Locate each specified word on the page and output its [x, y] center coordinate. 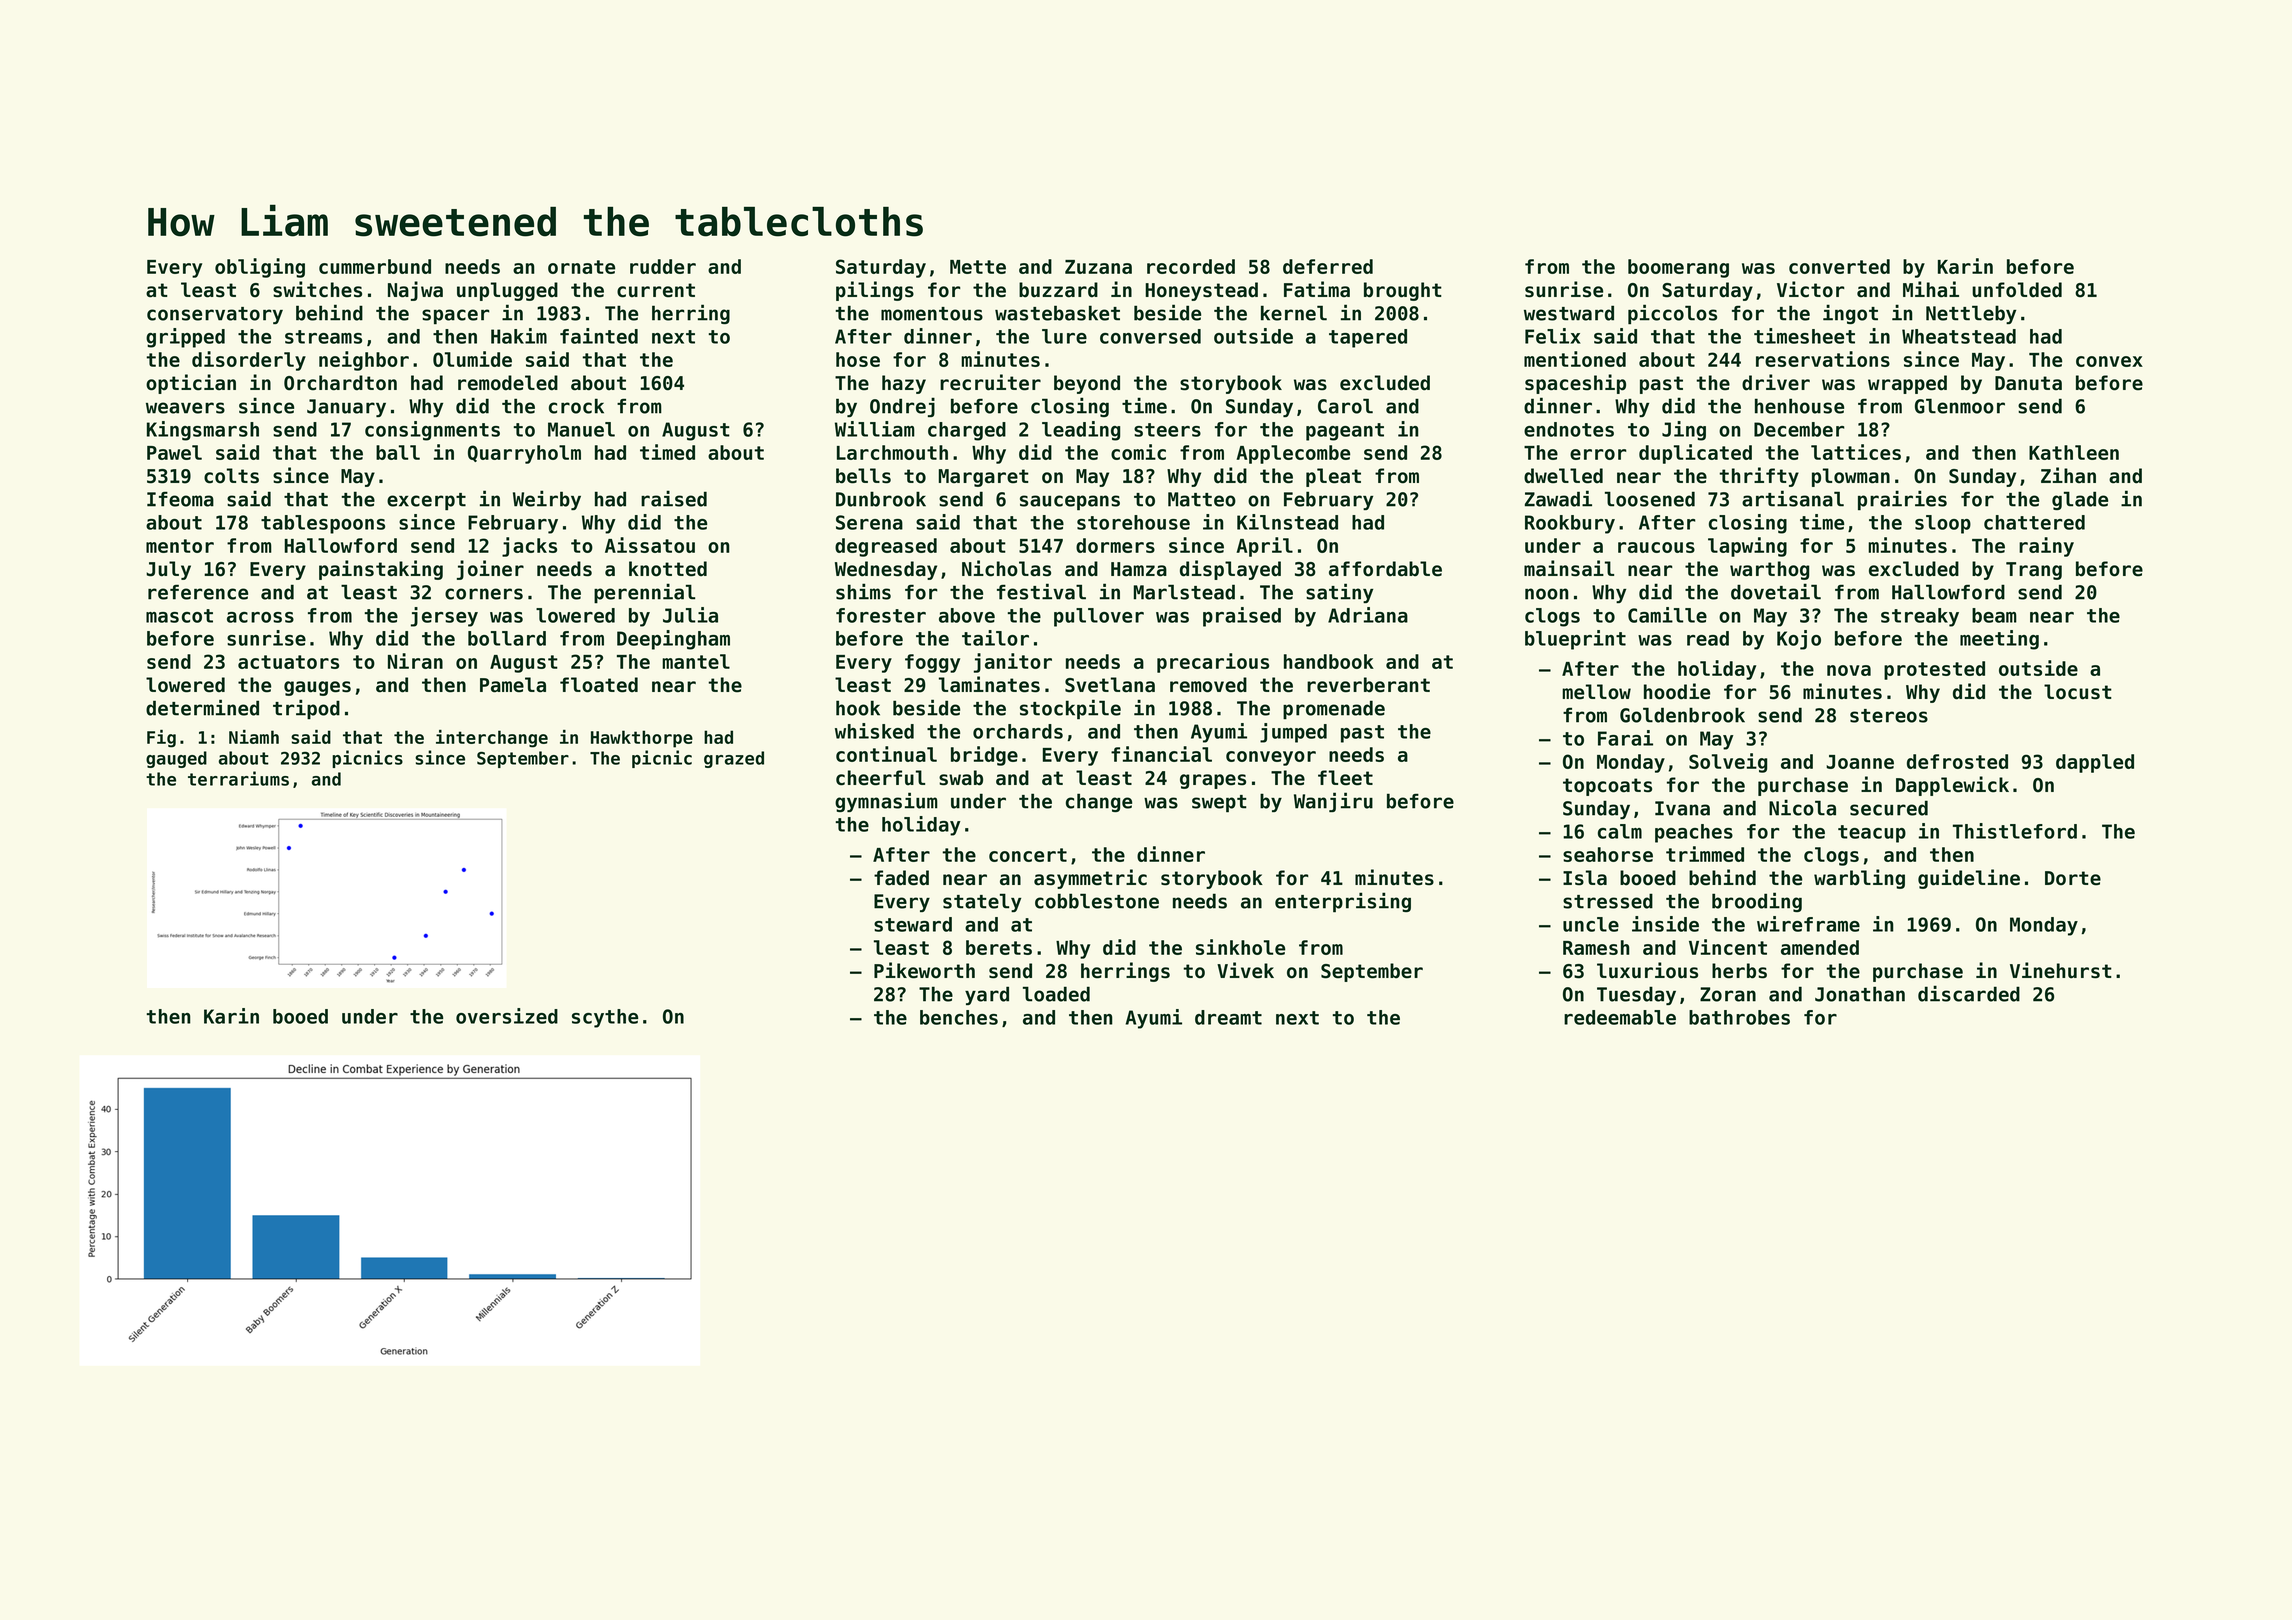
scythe [605, 1018]
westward [1569, 313]
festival [1041, 591]
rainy [2046, 547]
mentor [180, 546]
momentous [932, 314]
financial [1161, 754]
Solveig [1728, 763]
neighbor [364, 361]
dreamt [1228, 1017]
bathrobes [1739, 1017]
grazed [734, 759]
